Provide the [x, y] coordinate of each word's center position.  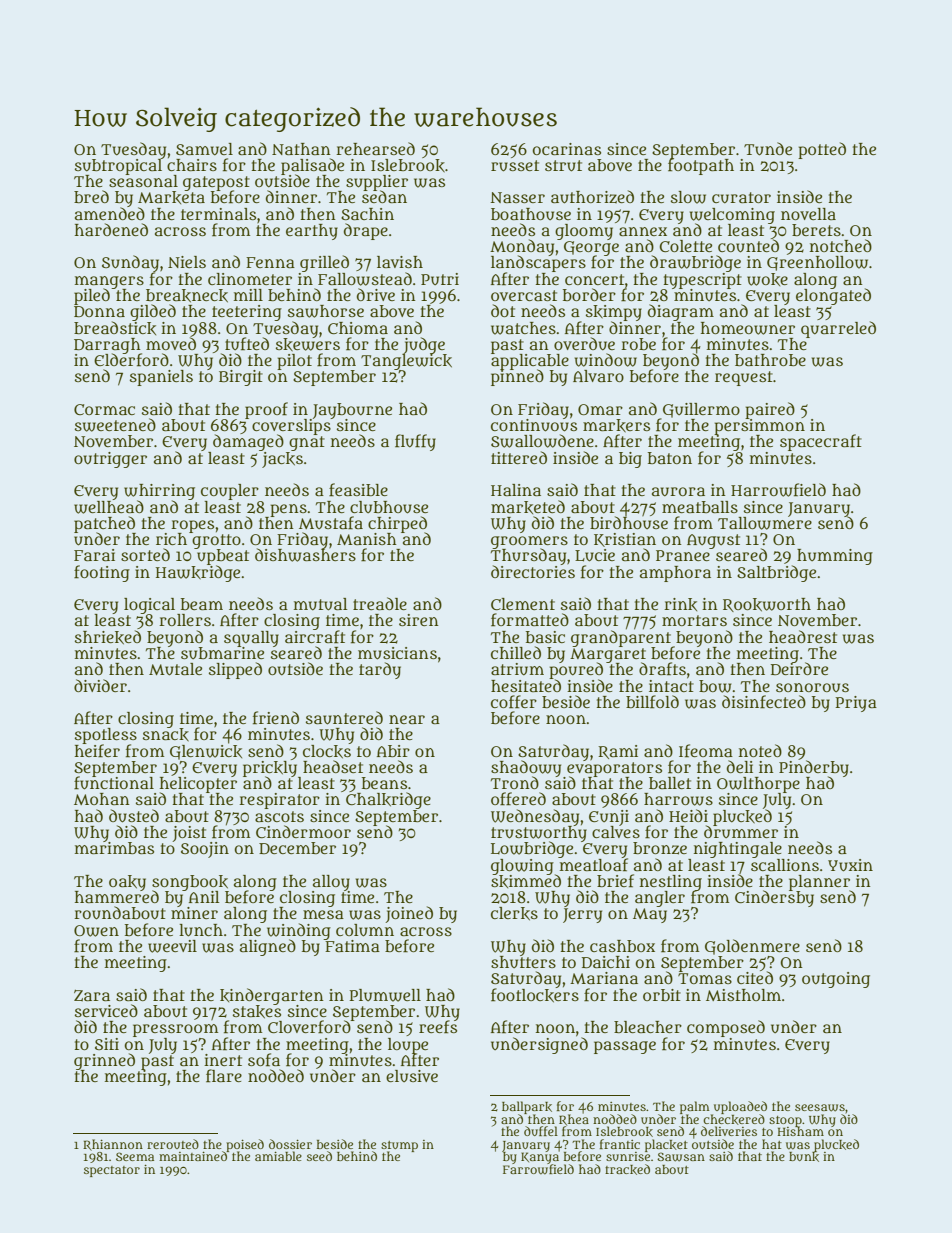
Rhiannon [113, 1145]
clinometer [250, 279]
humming [835, 557]
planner [820, 883]
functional [114, 783]
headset [333, 766]
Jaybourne [352, 411]
